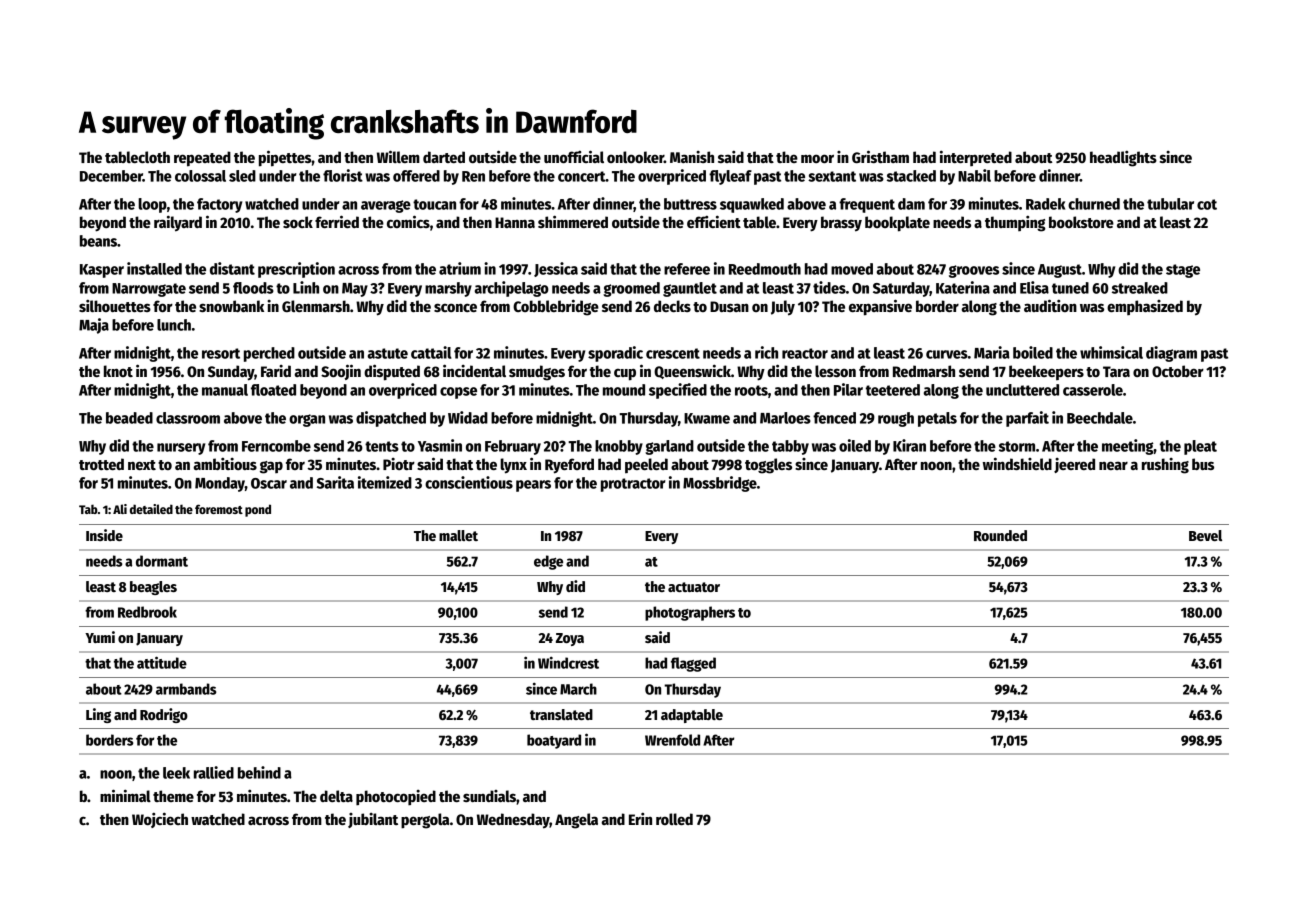  What do you see at coordinates (160, 820) in the image?
I see `Wojciech` at bounding box center [160, 820].
